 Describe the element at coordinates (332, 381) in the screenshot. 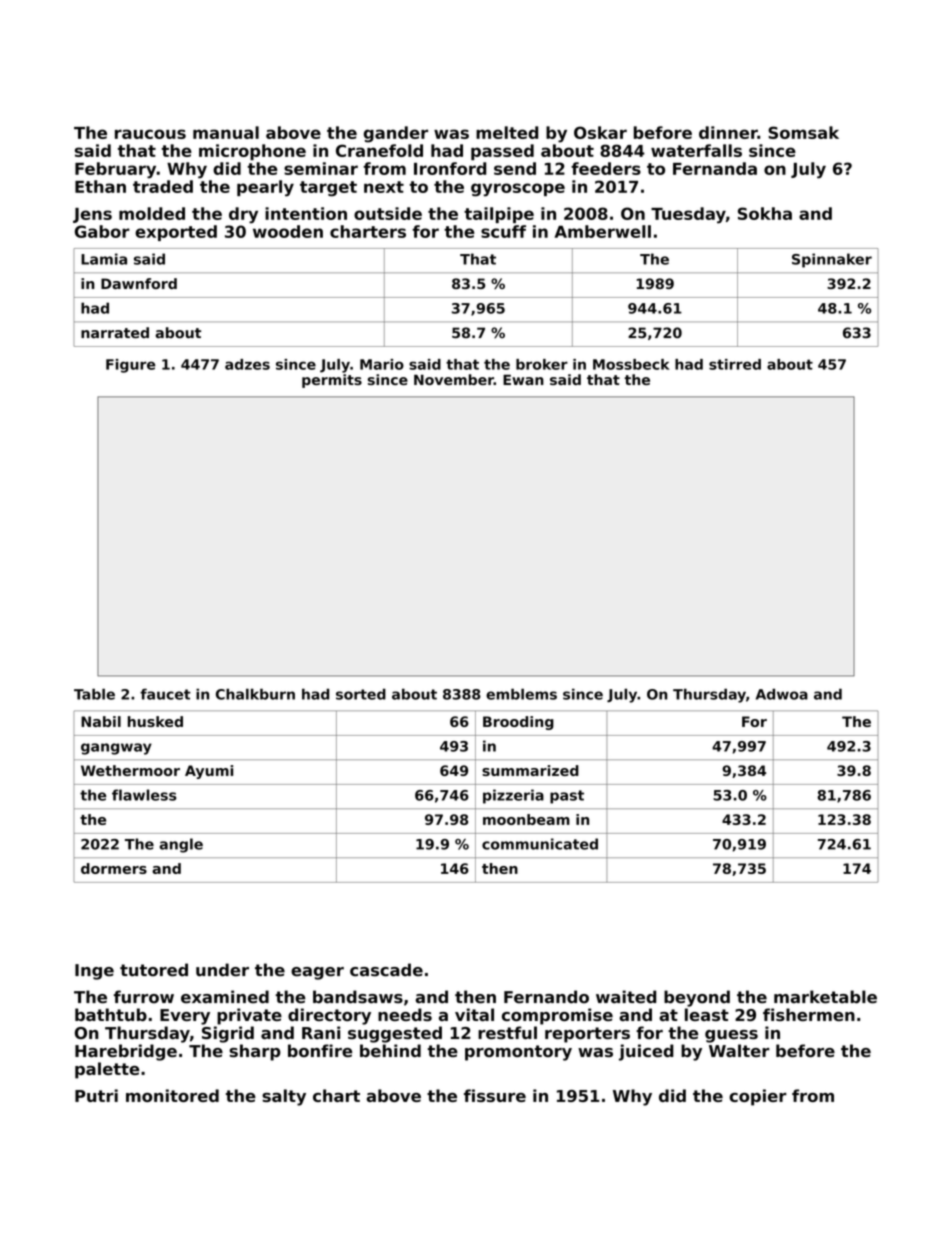

I see `permits` at that location.
